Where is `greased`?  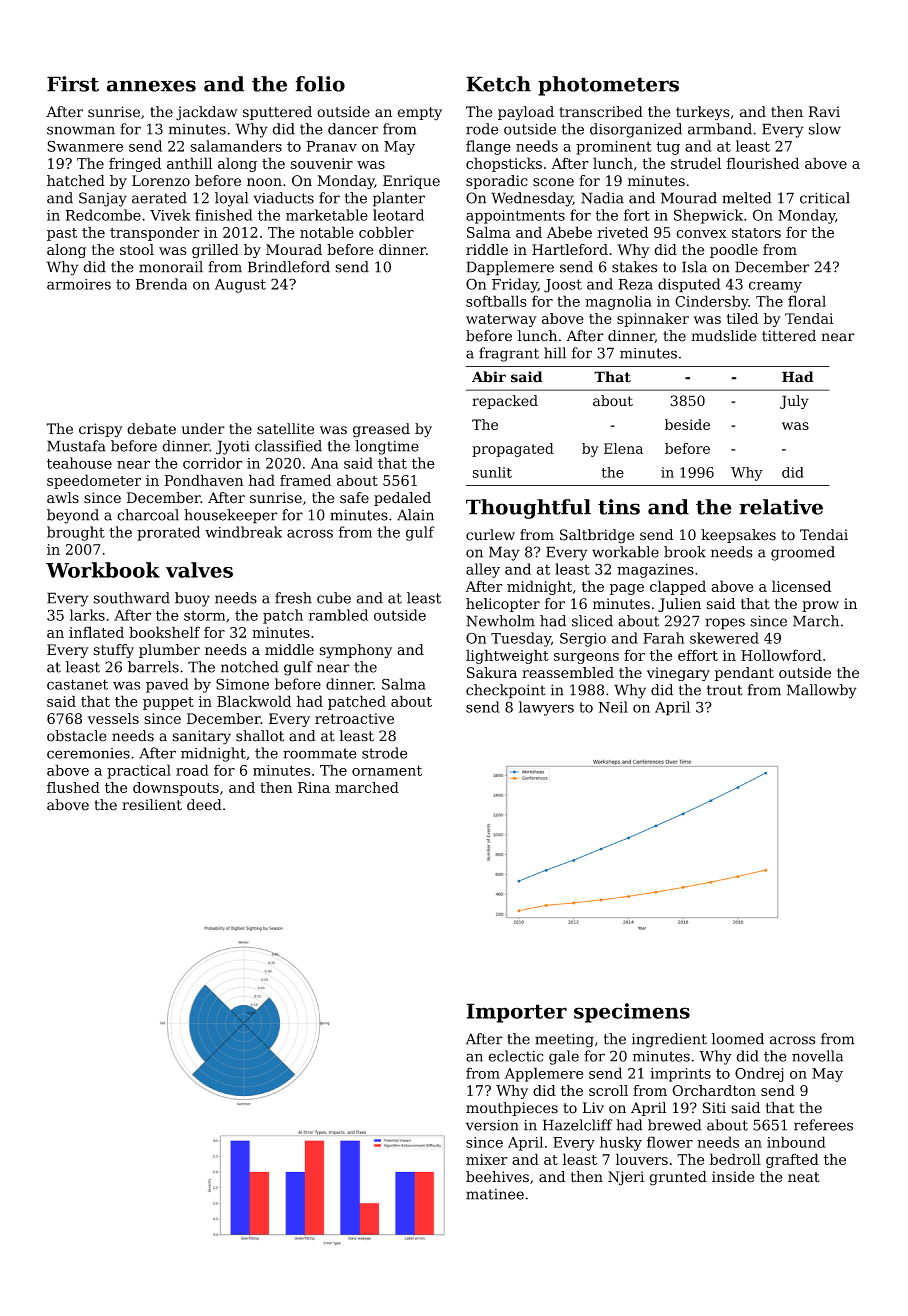
greased is located at coordinates (381, 430).
